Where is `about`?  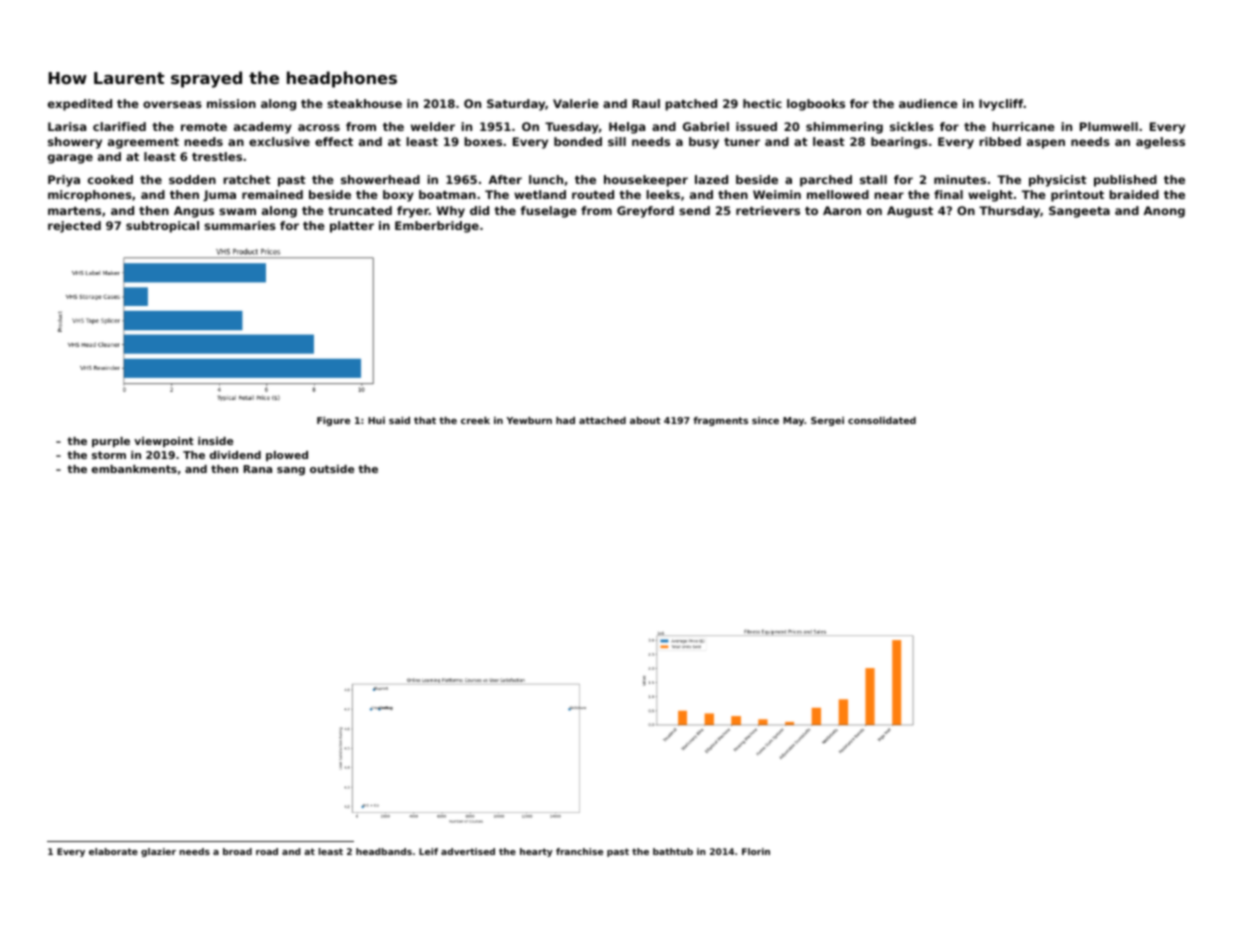 about is located at coordinates (645, 420).
